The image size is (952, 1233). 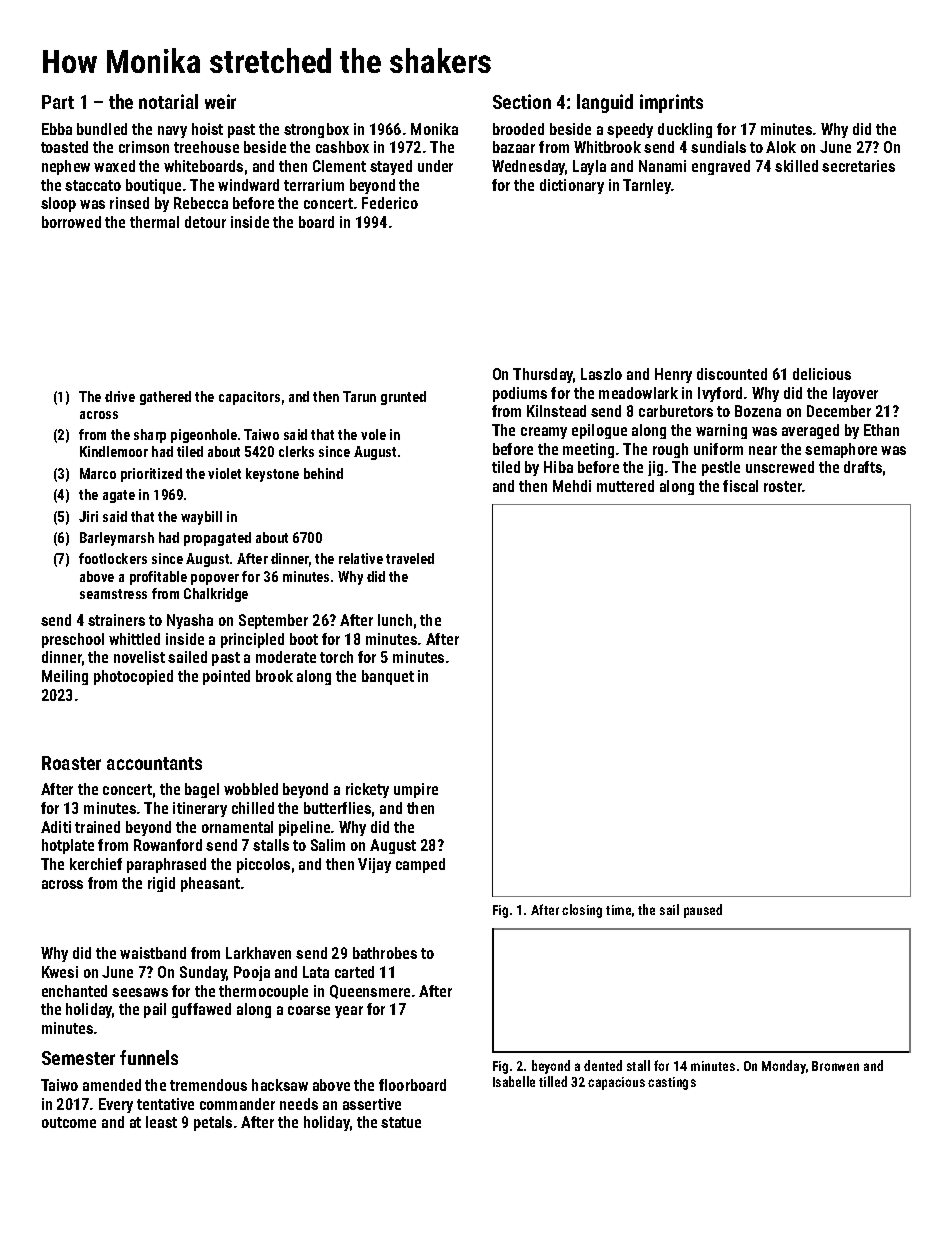 I want to click on Semester, so click(x=78, y=1058).
